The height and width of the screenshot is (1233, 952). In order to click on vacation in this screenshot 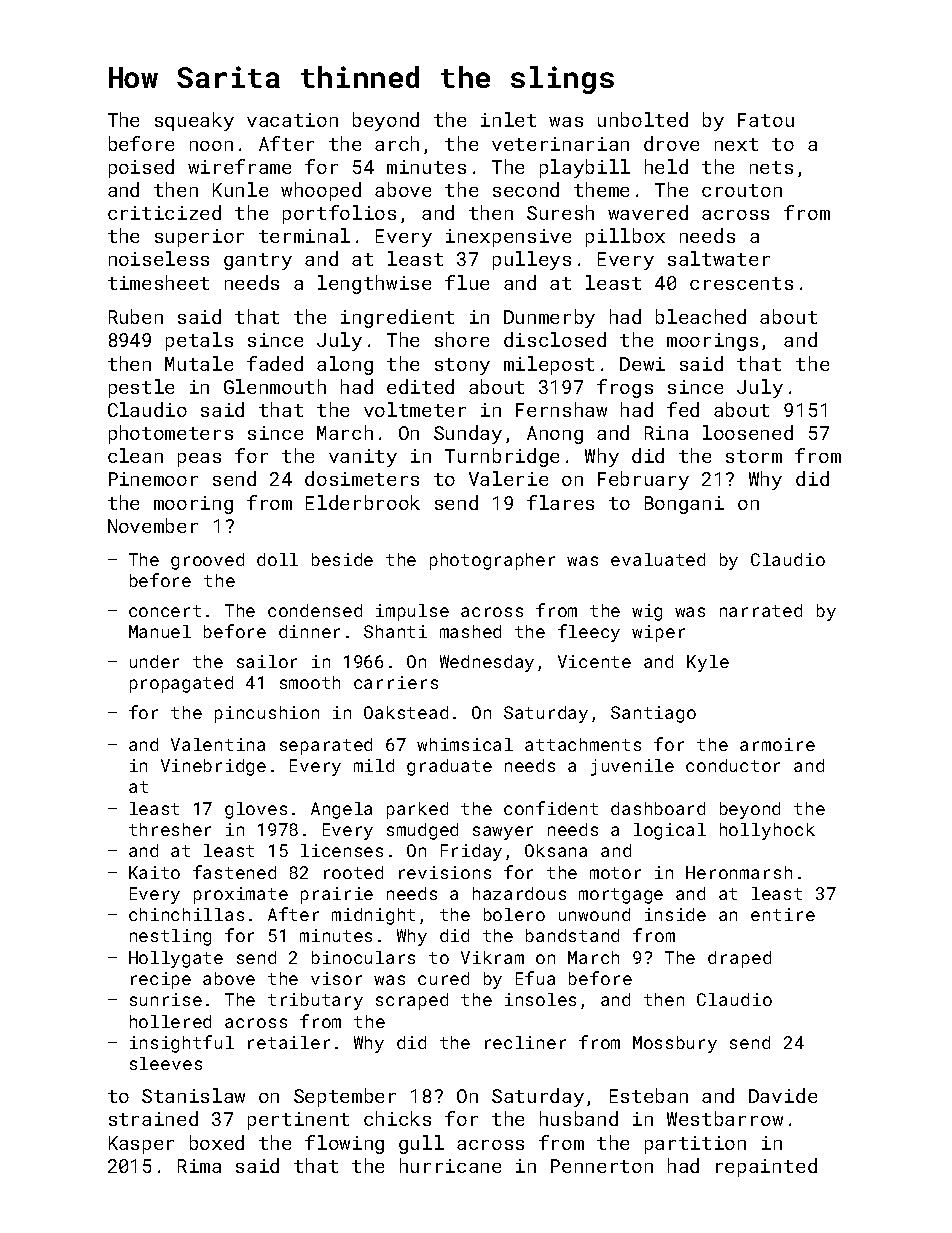, I will do `click(292, 120)`.
